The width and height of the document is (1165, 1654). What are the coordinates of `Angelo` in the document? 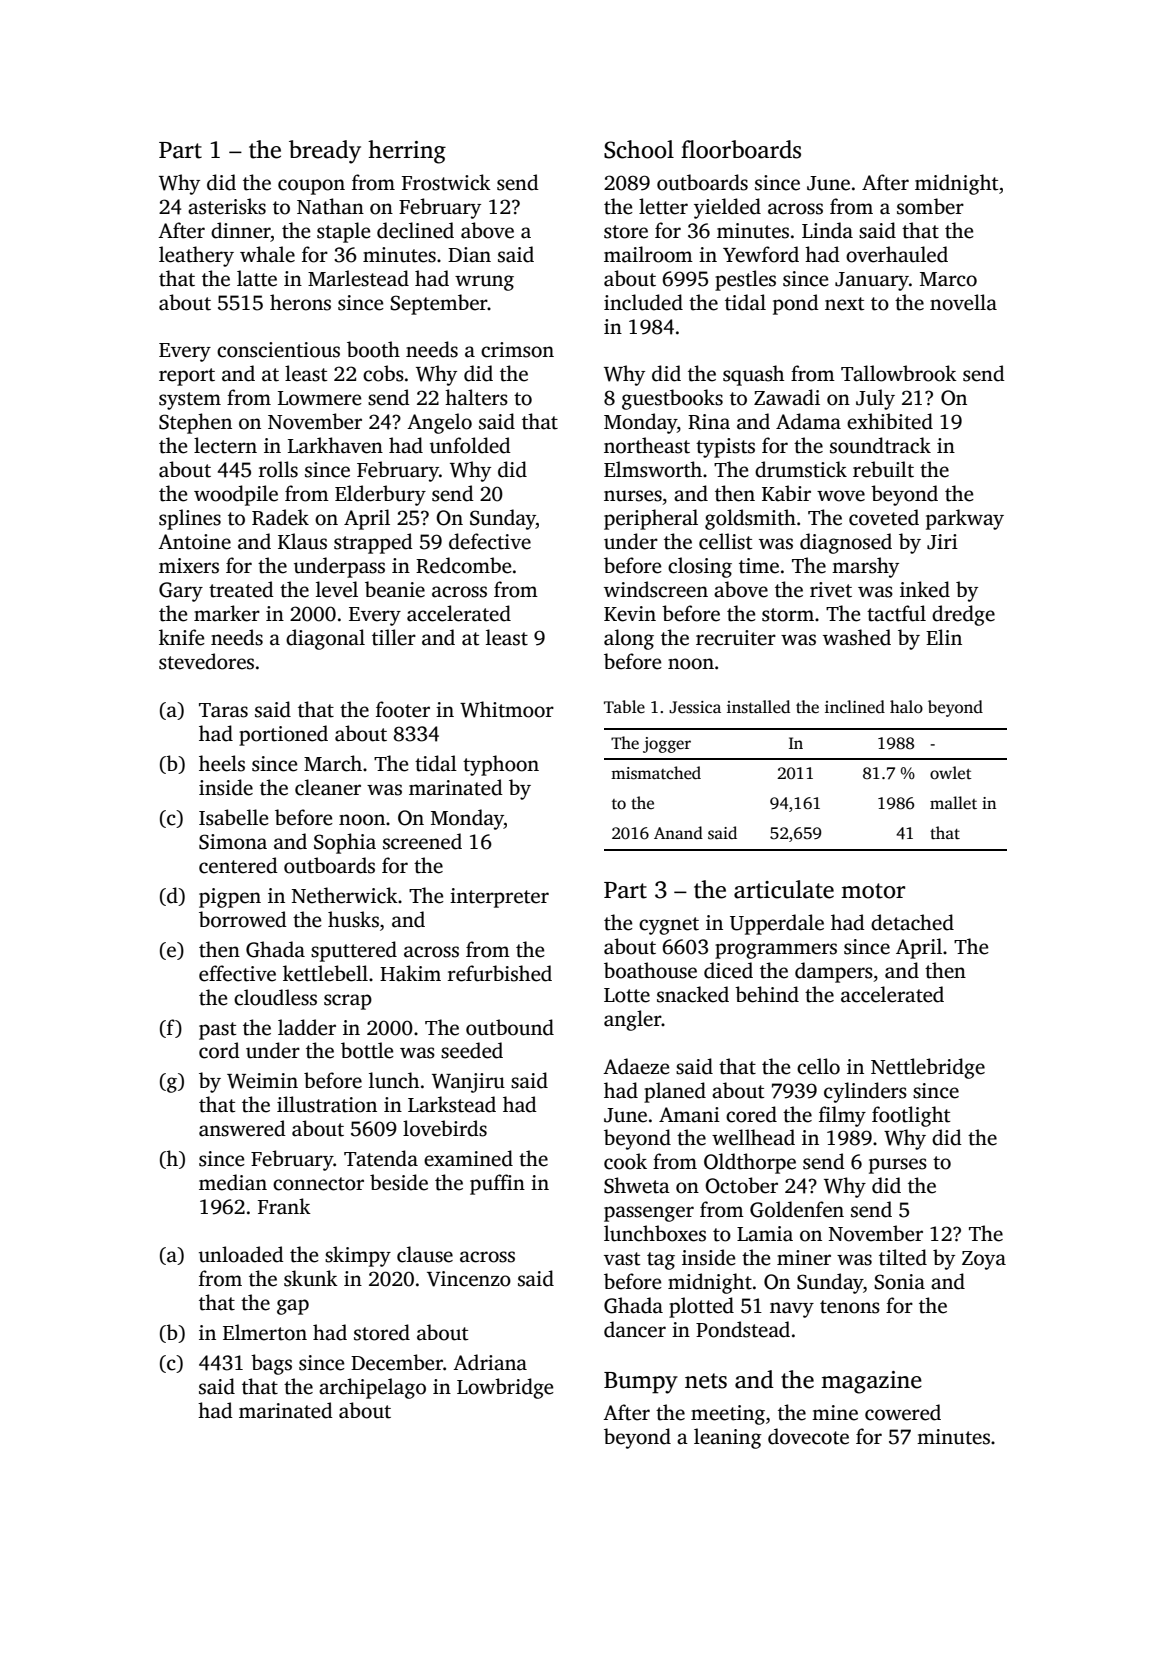 It's located at (439, 423).
